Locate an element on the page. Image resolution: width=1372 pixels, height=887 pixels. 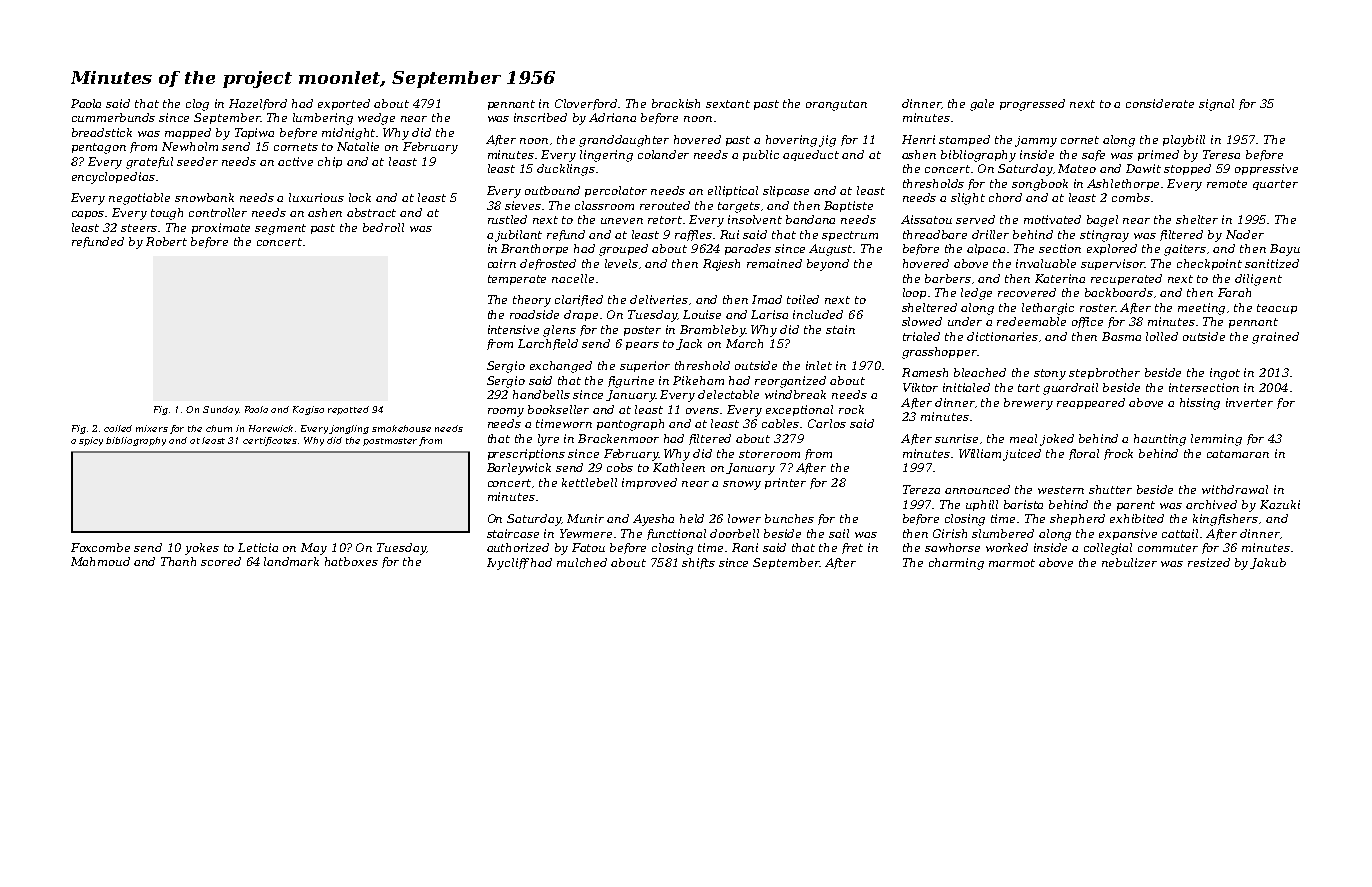
grained is located at coordinates (1275, 338).
